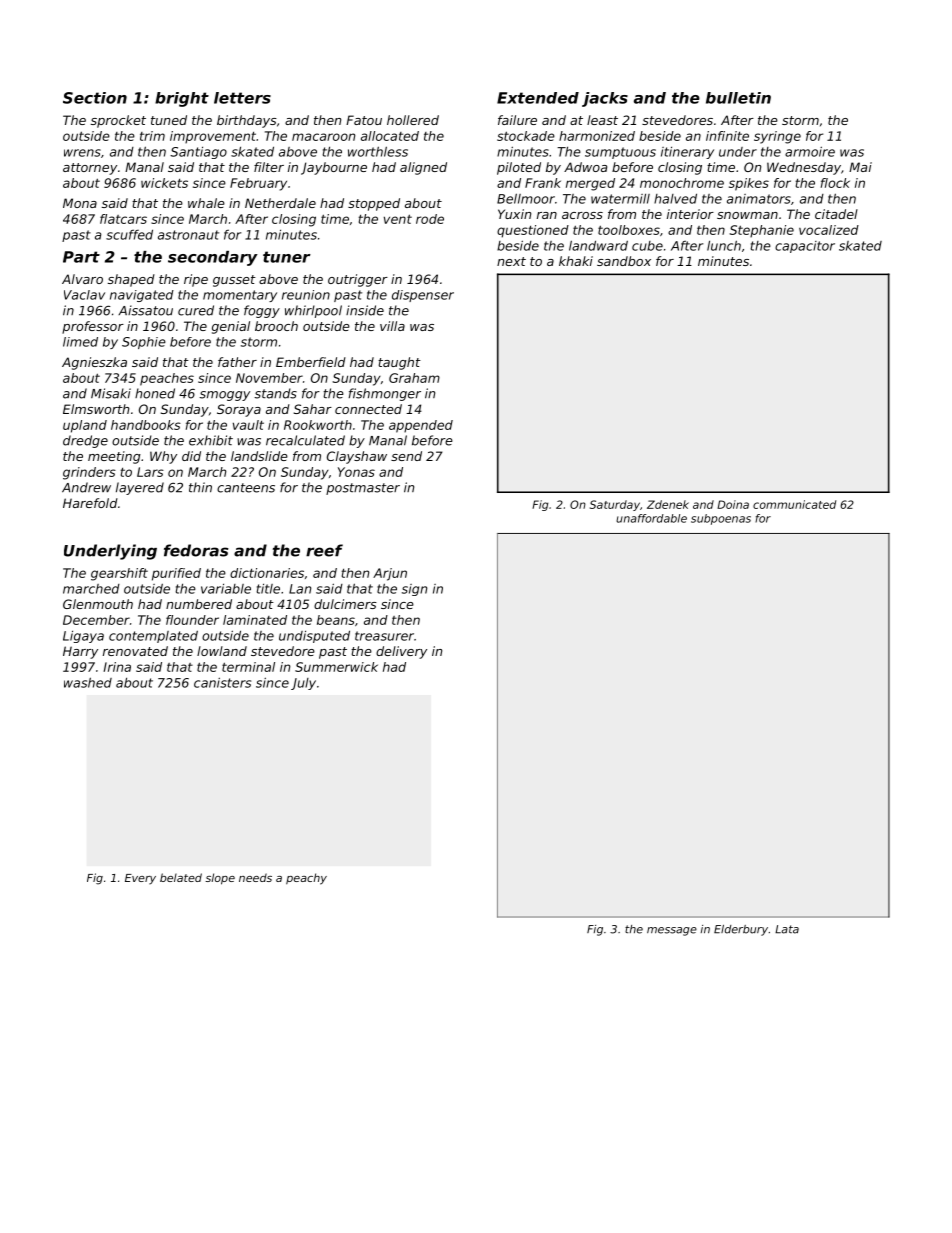 The height and width of the screenshot is (1233, 952). Describe the element at coordinates (364, 120) in the screenshot. I see `Fatou` at that location.
